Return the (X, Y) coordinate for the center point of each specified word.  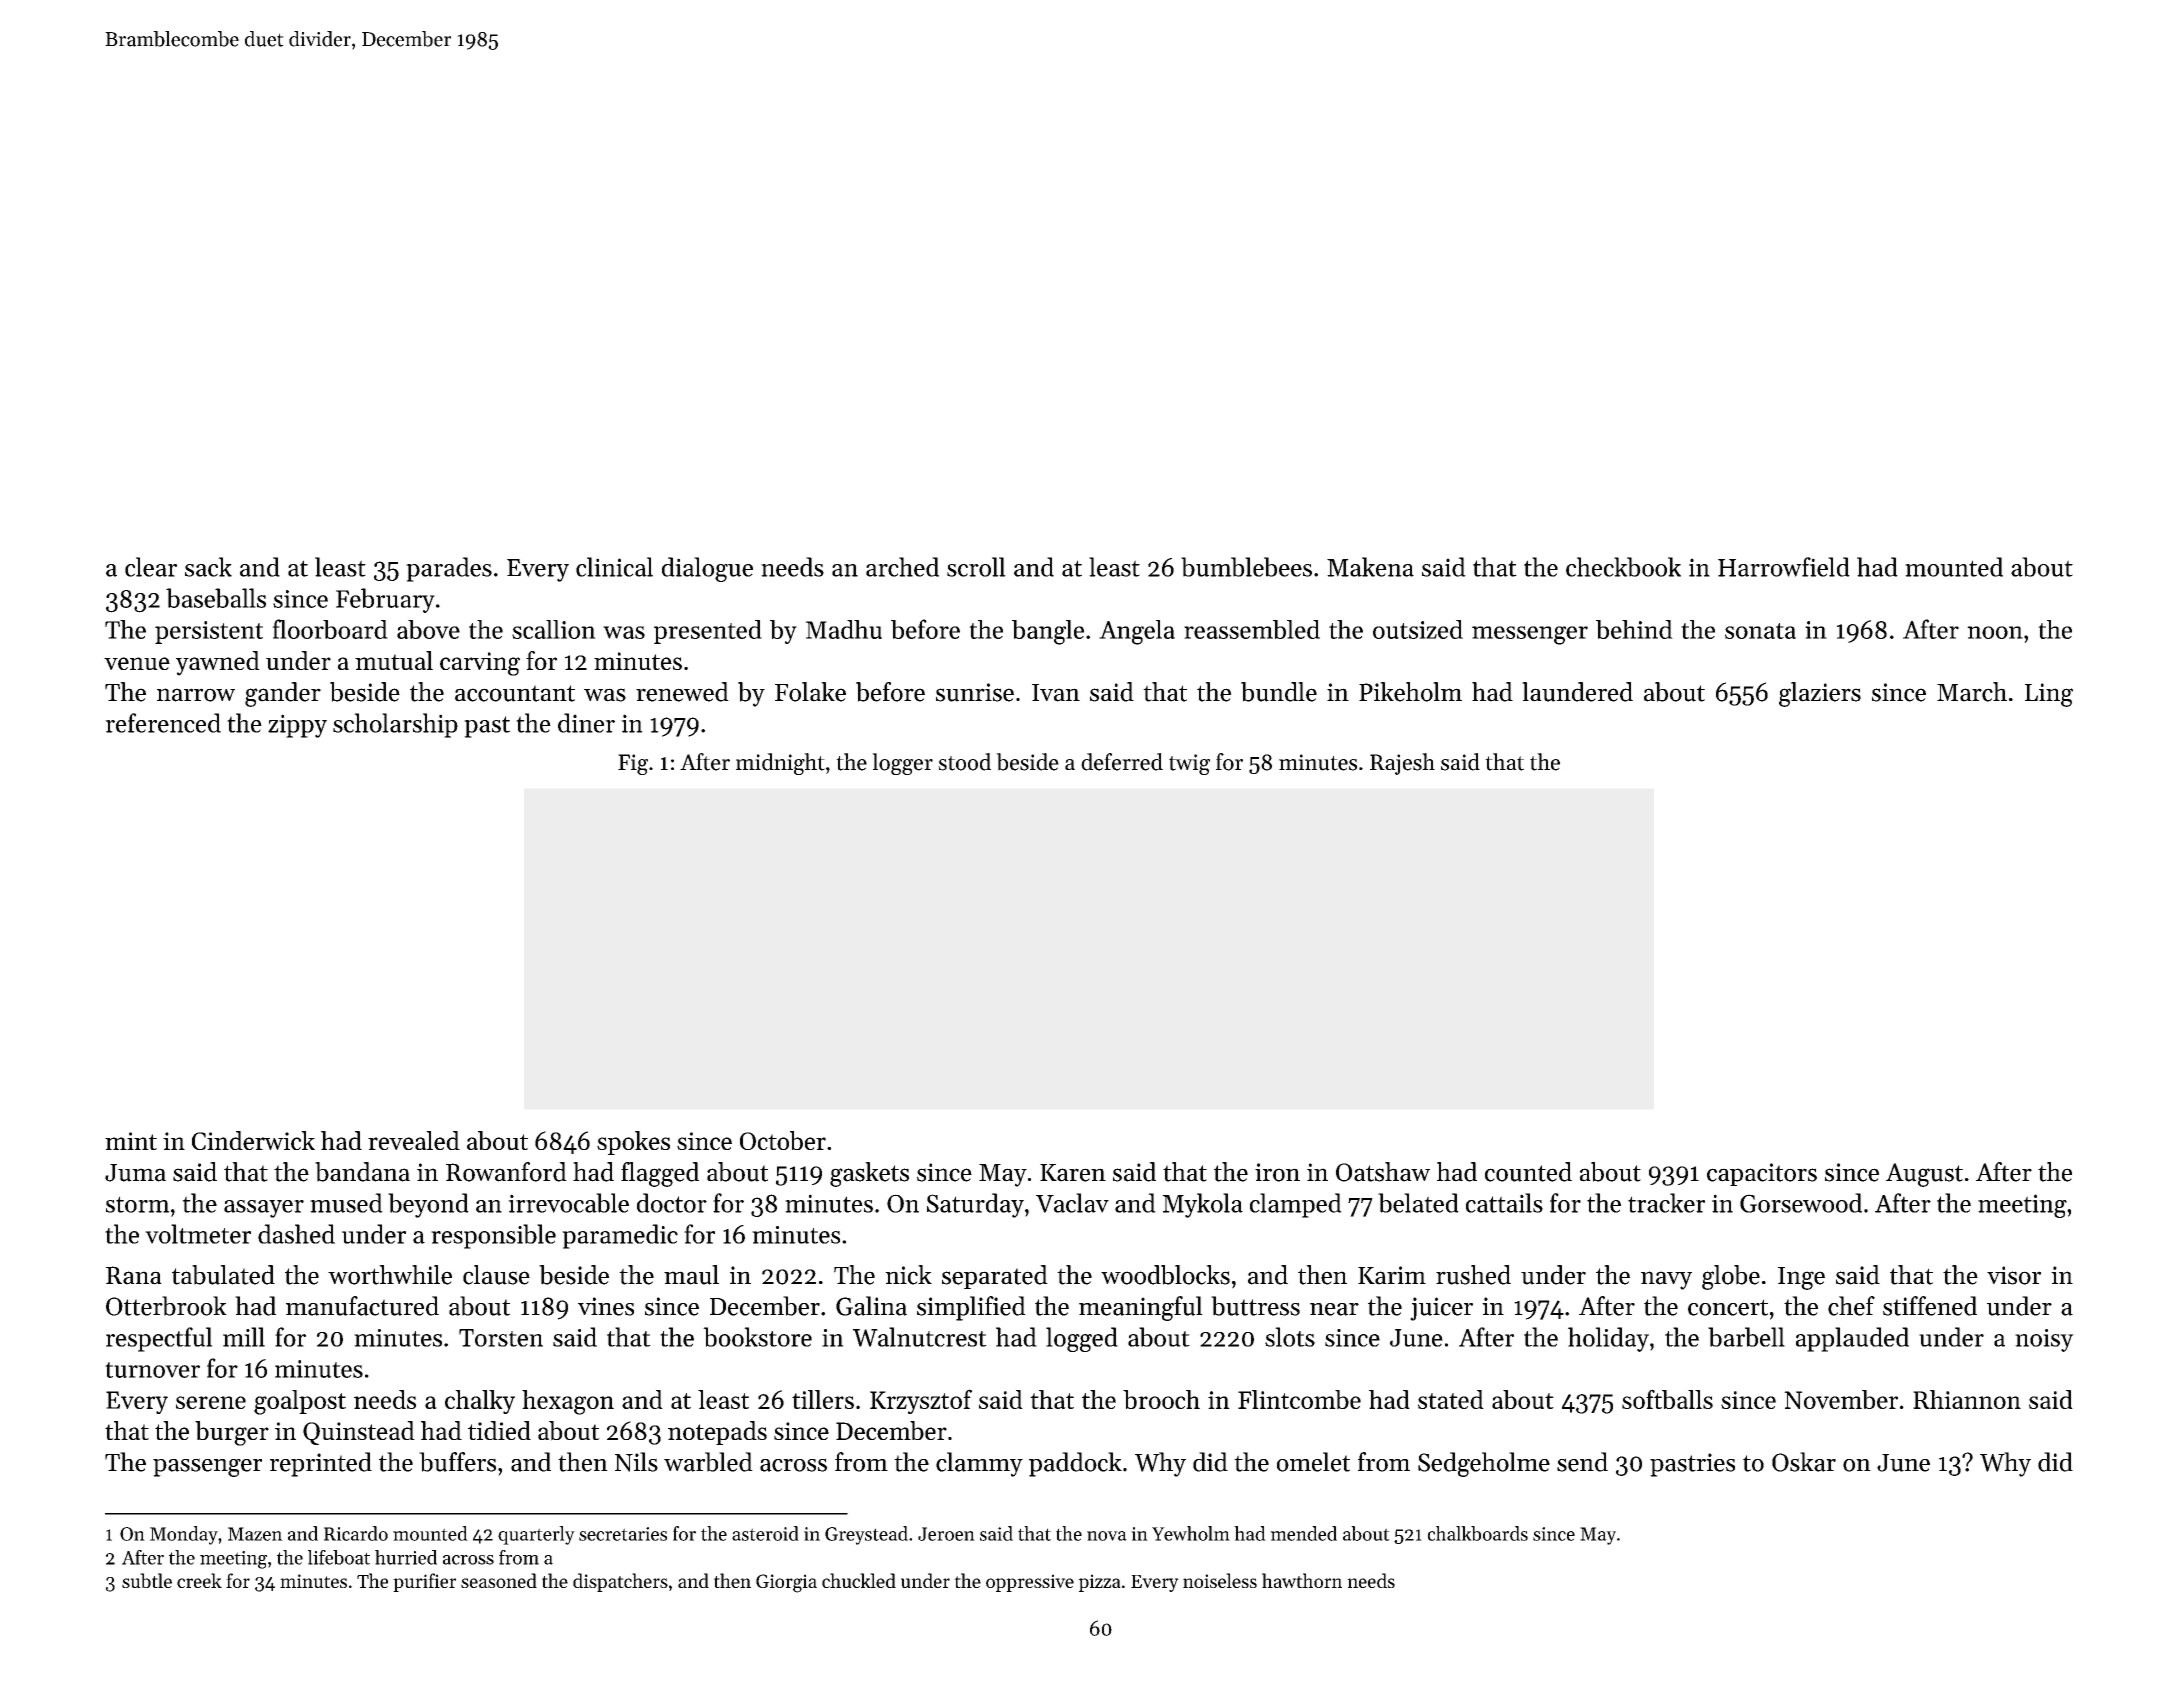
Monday (184, 1535)
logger (902, 764)
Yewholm (1191, 1533)
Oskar (1804, 1462)
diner (586, 723)
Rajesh (1402, 764)
